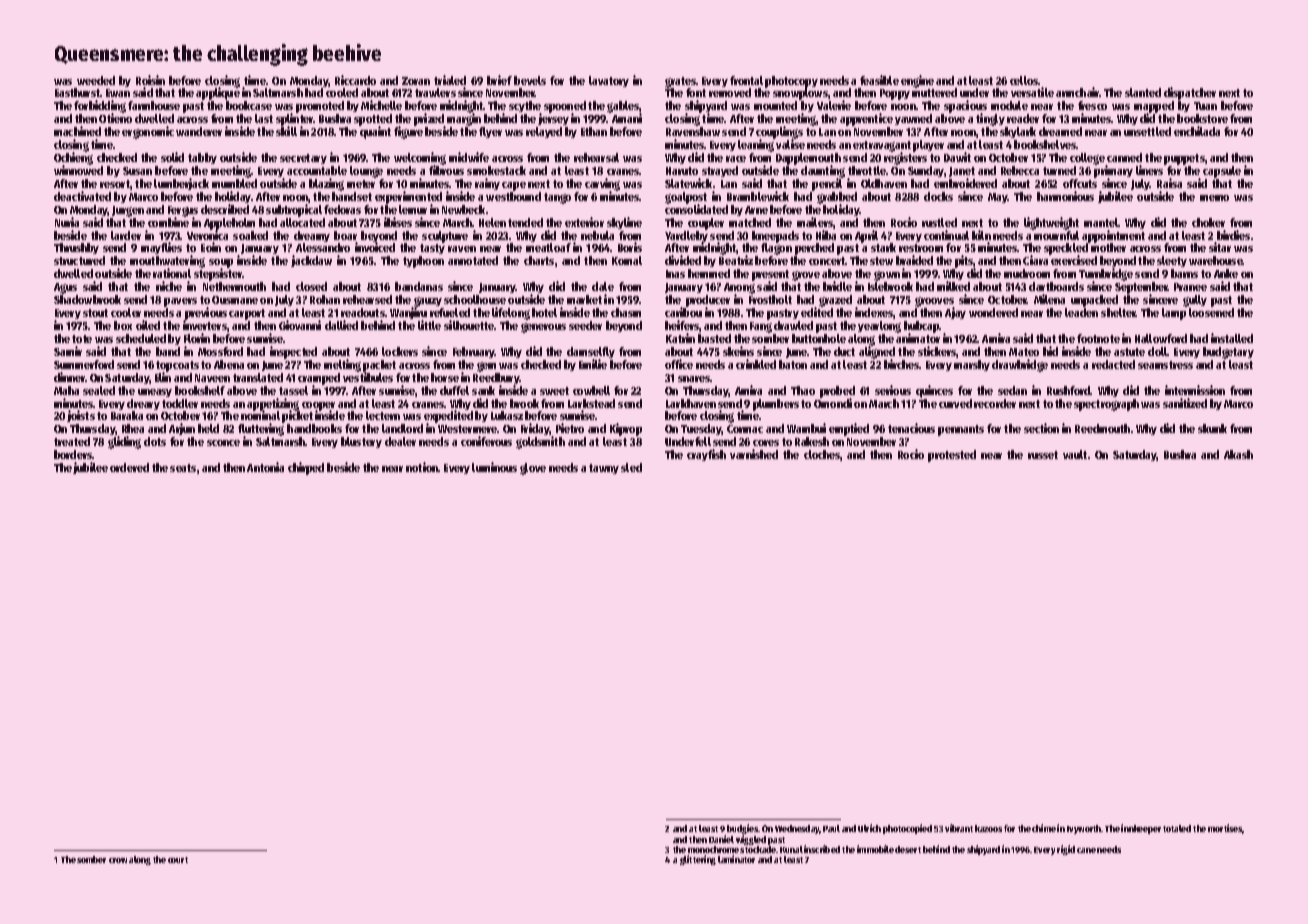  I want to click on budgies, so click(743, 829).
